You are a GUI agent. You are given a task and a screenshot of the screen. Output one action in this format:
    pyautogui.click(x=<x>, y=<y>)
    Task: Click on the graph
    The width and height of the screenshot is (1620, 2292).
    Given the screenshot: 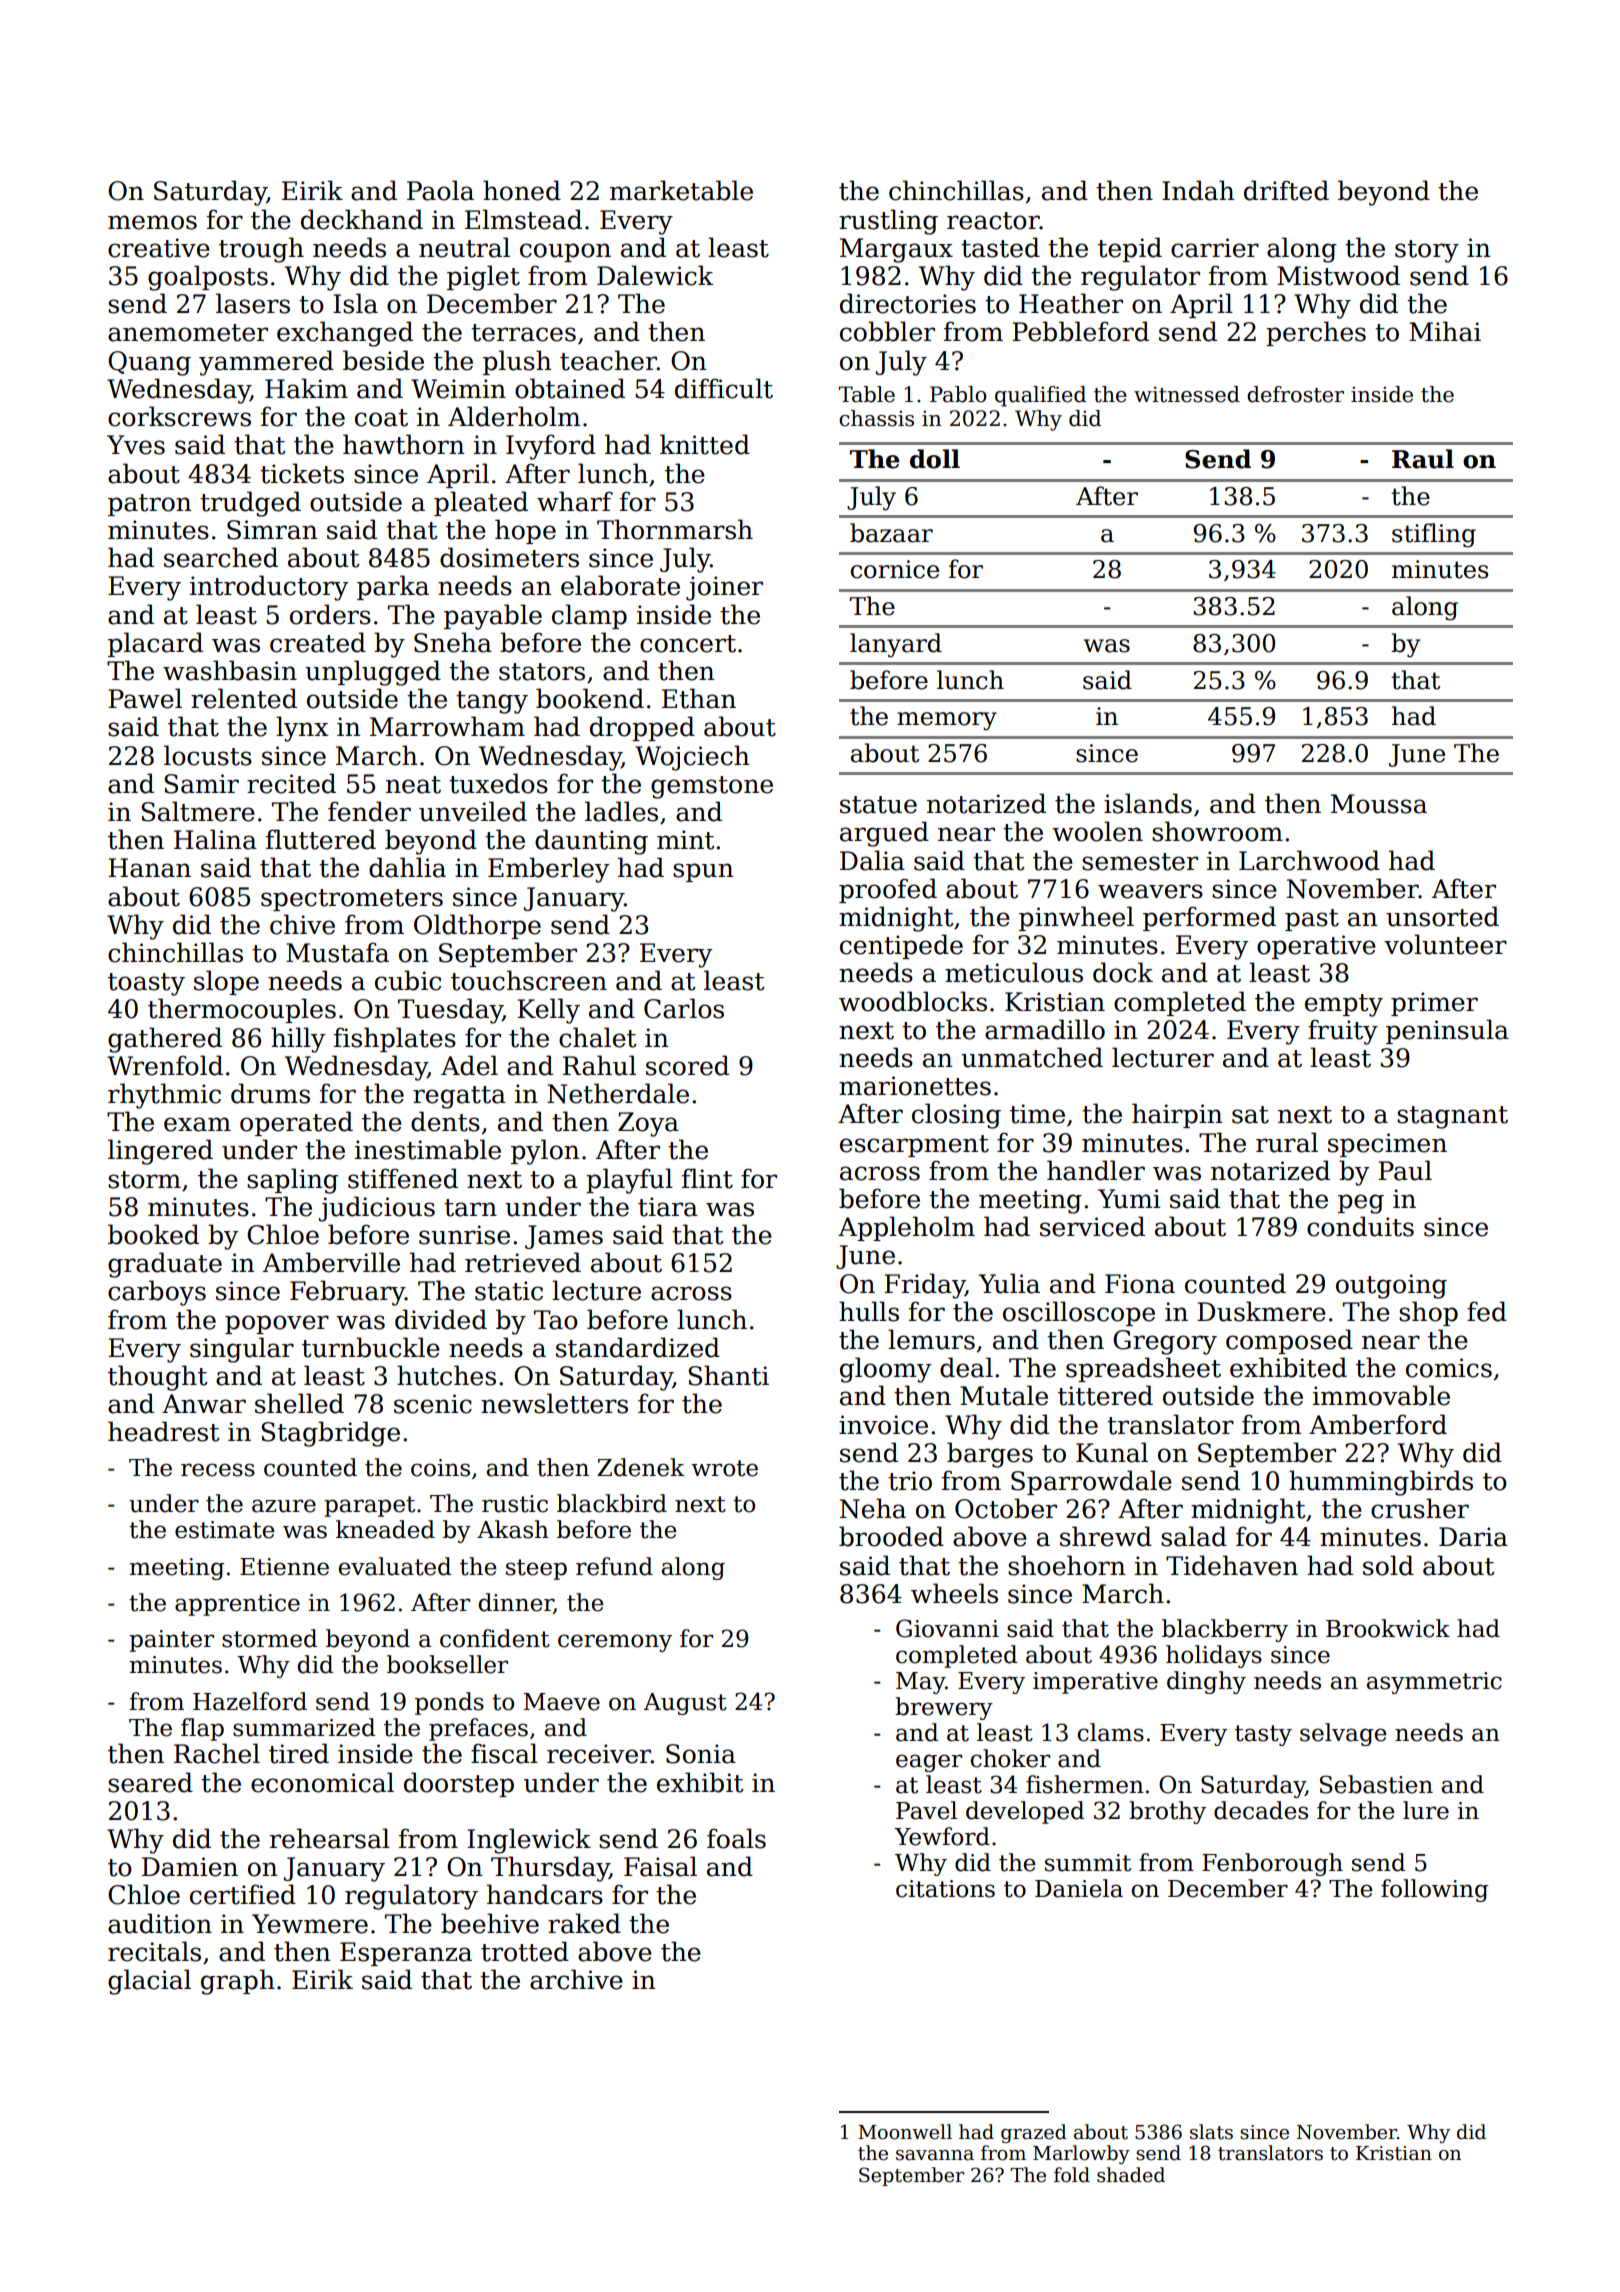 What is the action you would take?
    pyautogui.click(x=238, y=1982)
